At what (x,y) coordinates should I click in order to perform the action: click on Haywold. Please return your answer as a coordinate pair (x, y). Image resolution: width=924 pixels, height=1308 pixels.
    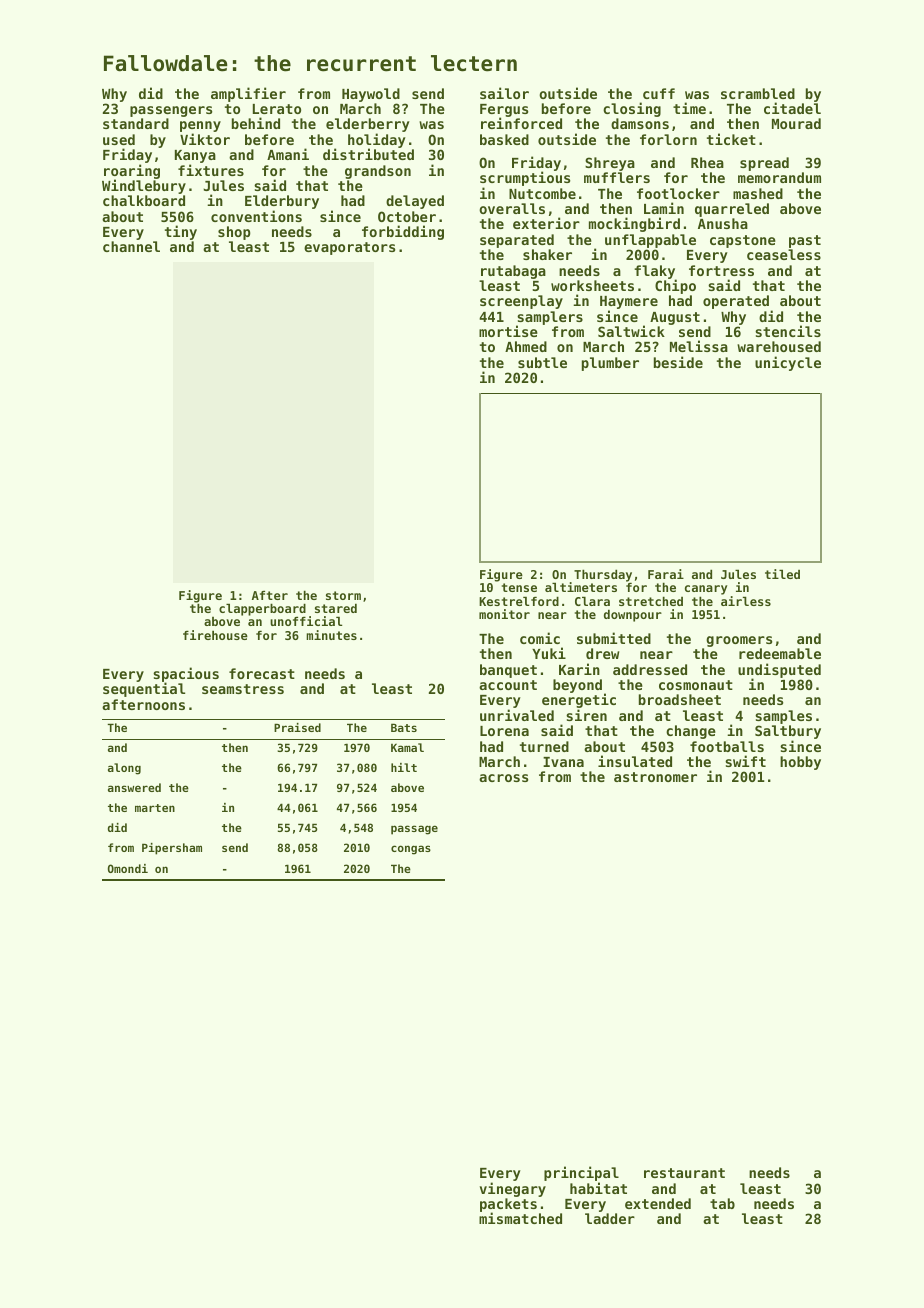
    Looking at the image, I should click on (371, 95).
